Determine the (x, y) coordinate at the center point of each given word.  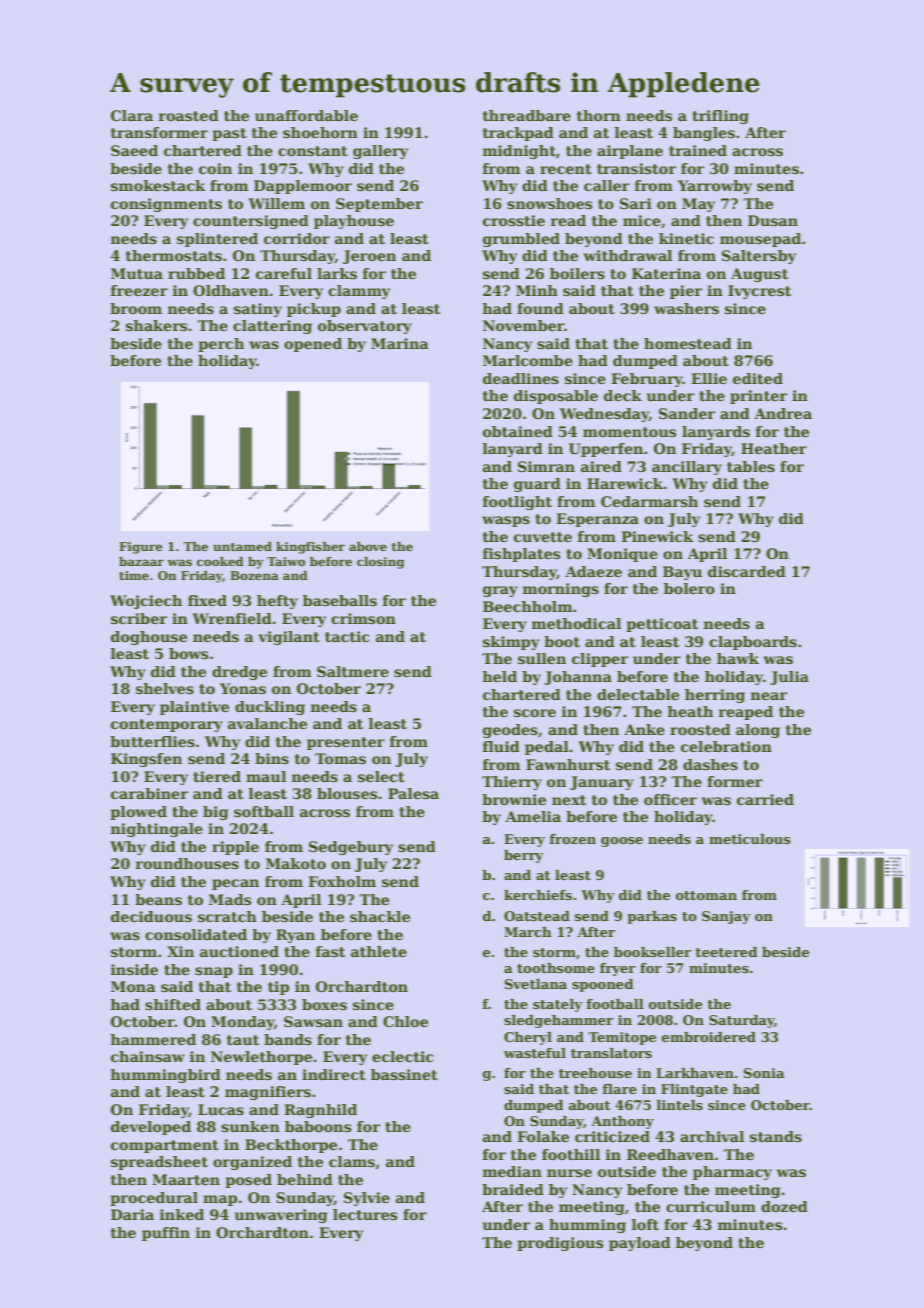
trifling (720, 117)
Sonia (764, 1073)
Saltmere (353, 671)
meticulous (749, 839)
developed (151, 1128)
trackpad (518, 134)
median (512, 1171)
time (134, 575)
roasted (189, 115)
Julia (789, 678)
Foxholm (342, 881)
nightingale (157, 830)
